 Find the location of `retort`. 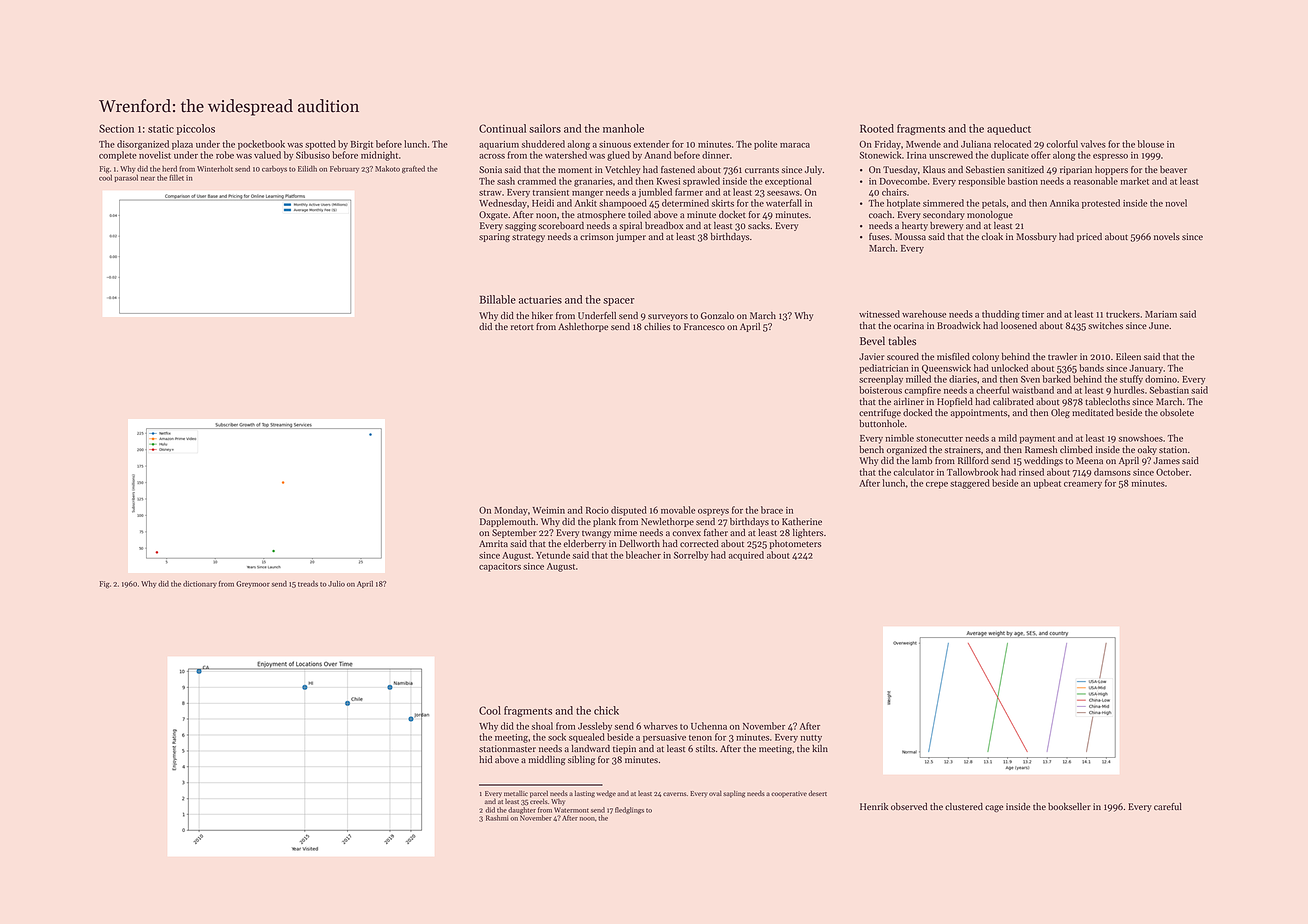

retort is located at coordinates (522, 327).
